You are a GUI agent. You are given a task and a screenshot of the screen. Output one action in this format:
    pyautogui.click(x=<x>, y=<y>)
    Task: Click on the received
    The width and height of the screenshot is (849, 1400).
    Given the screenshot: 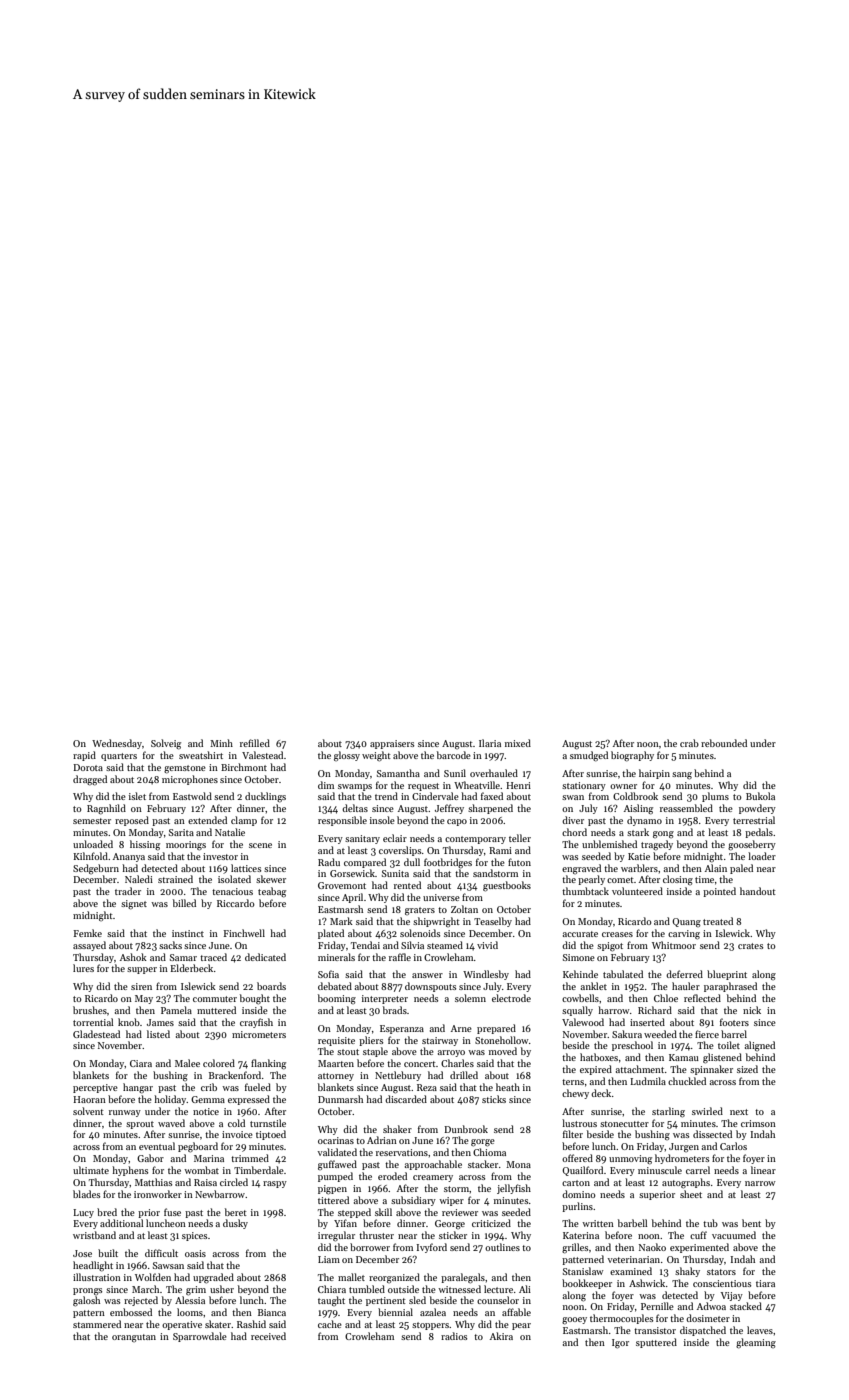 What is the action you would take?
    pyautogui.click(x=268, y=1336)
